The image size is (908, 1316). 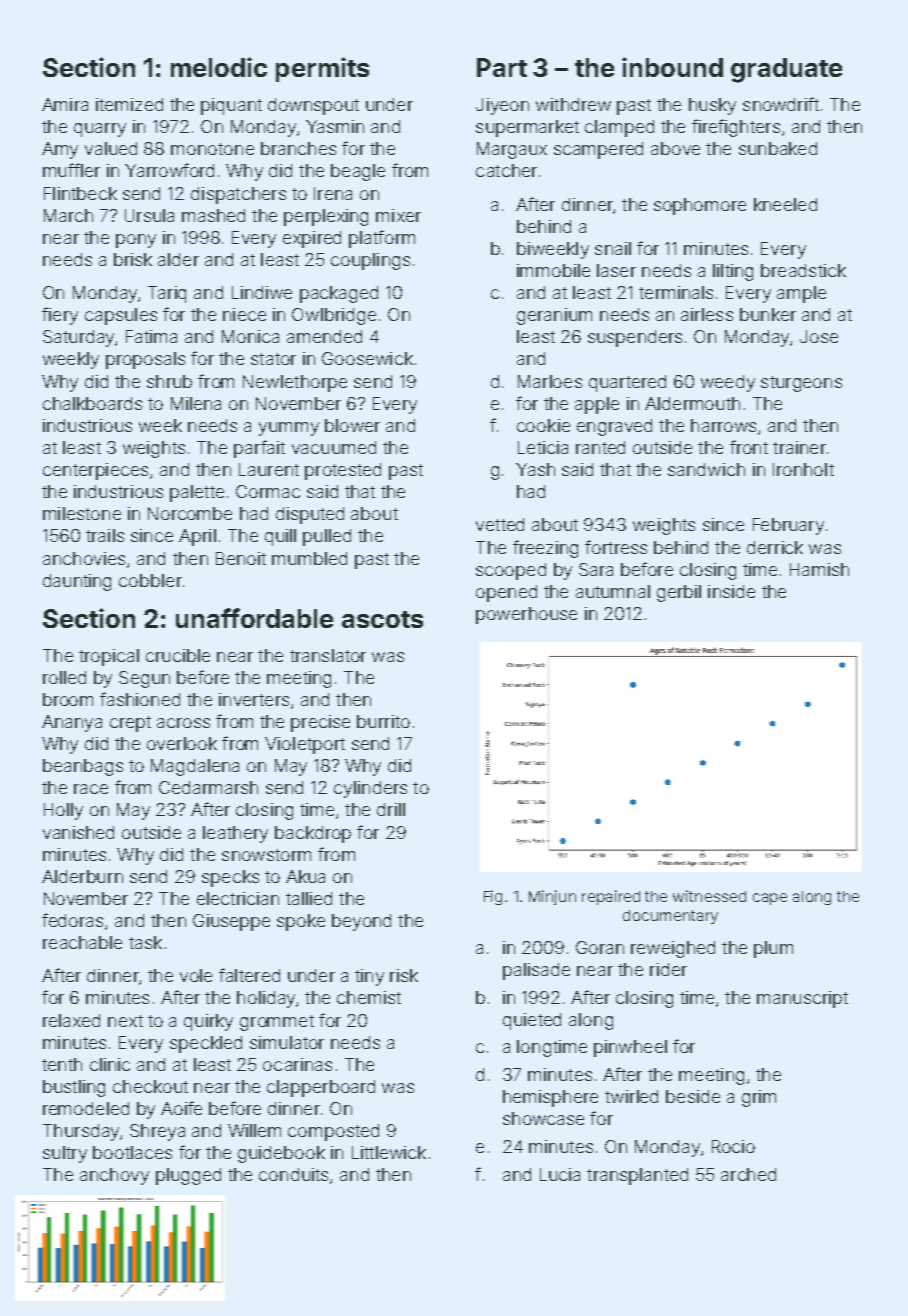 What do you see at coordinates (195, 767) in the page?
I see `Magdalena` at bounding box center [195, 767].
